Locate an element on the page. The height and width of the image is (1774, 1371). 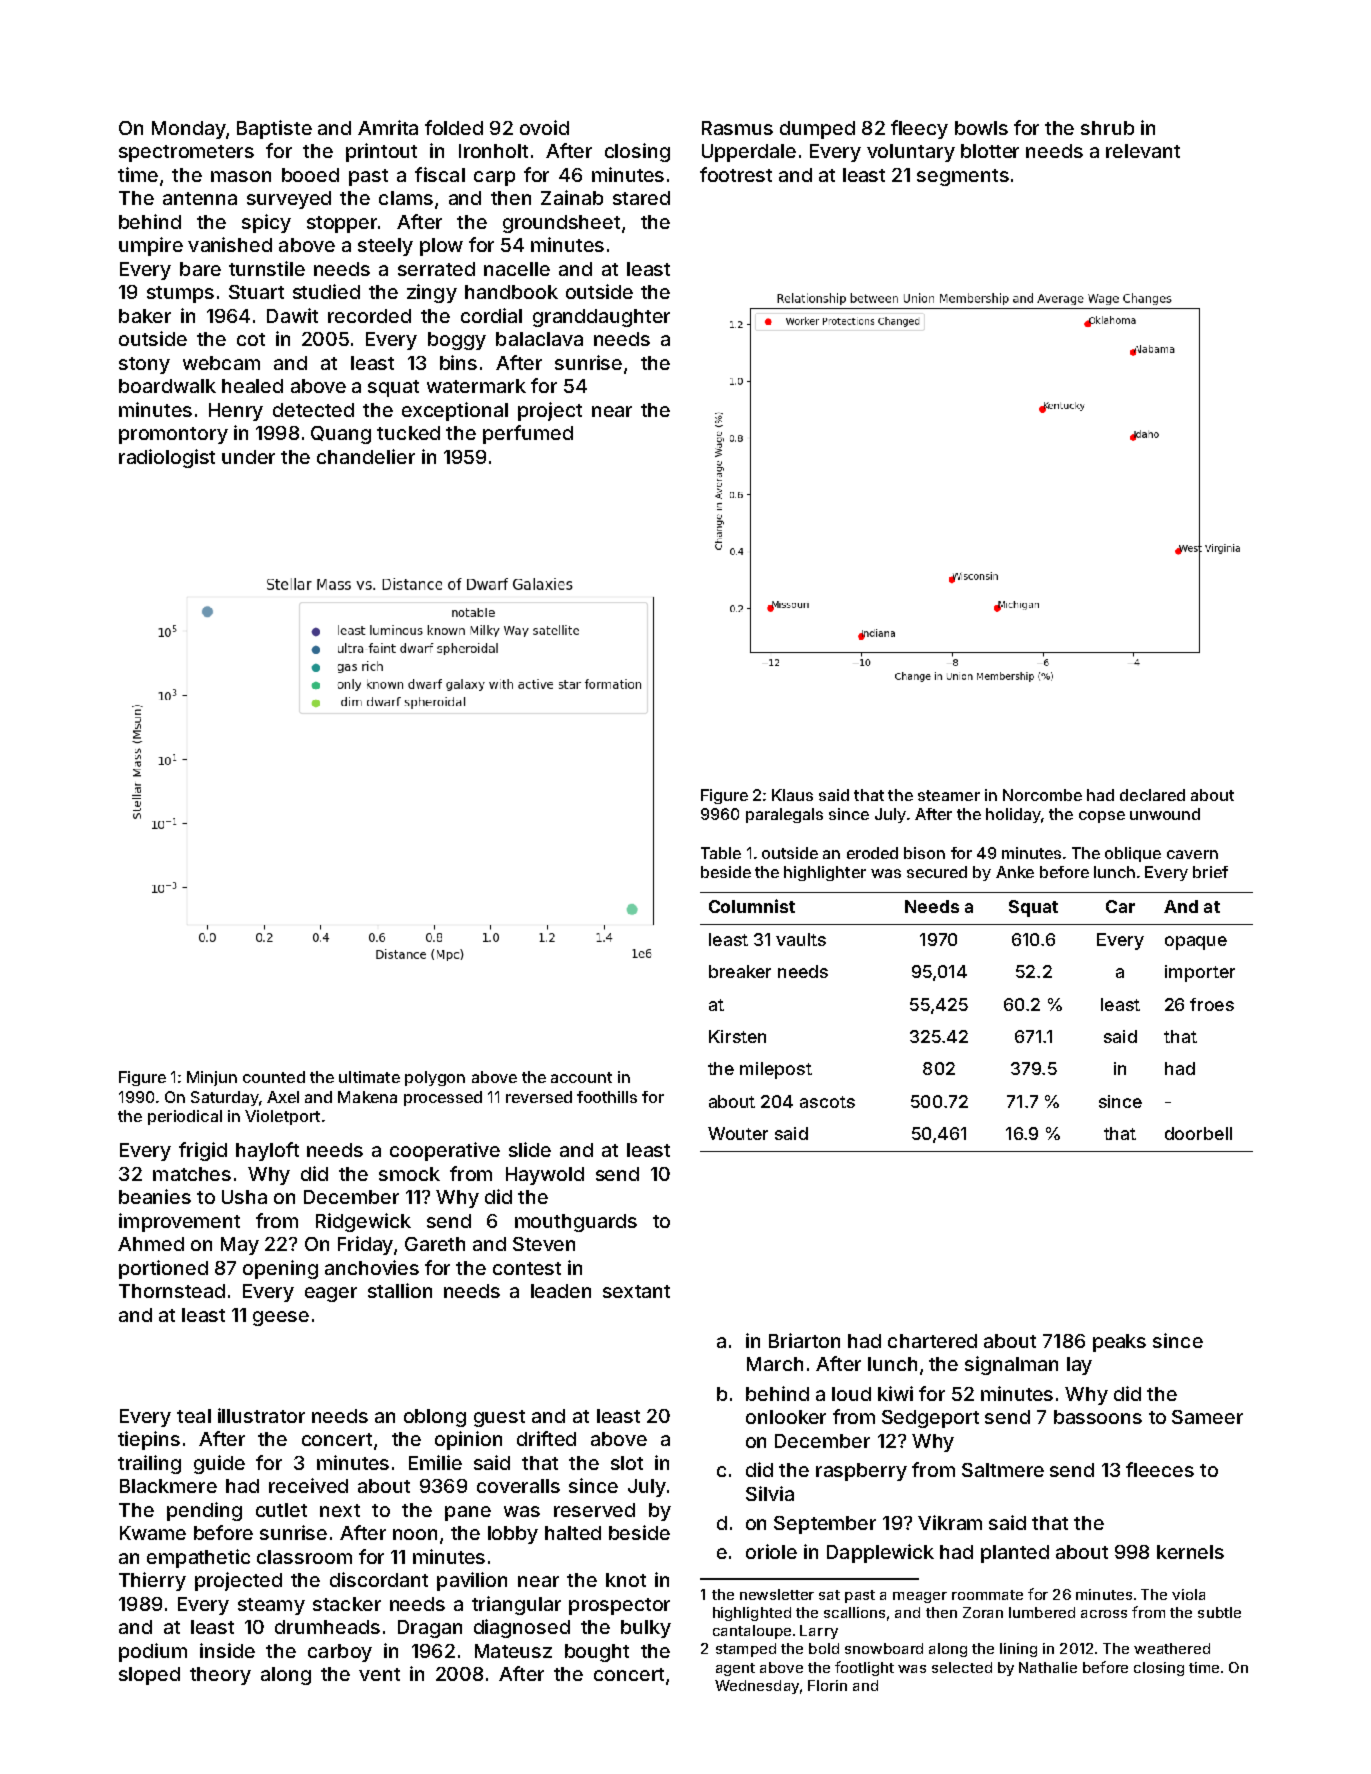
bowls is located at coordinates (981, 128).
